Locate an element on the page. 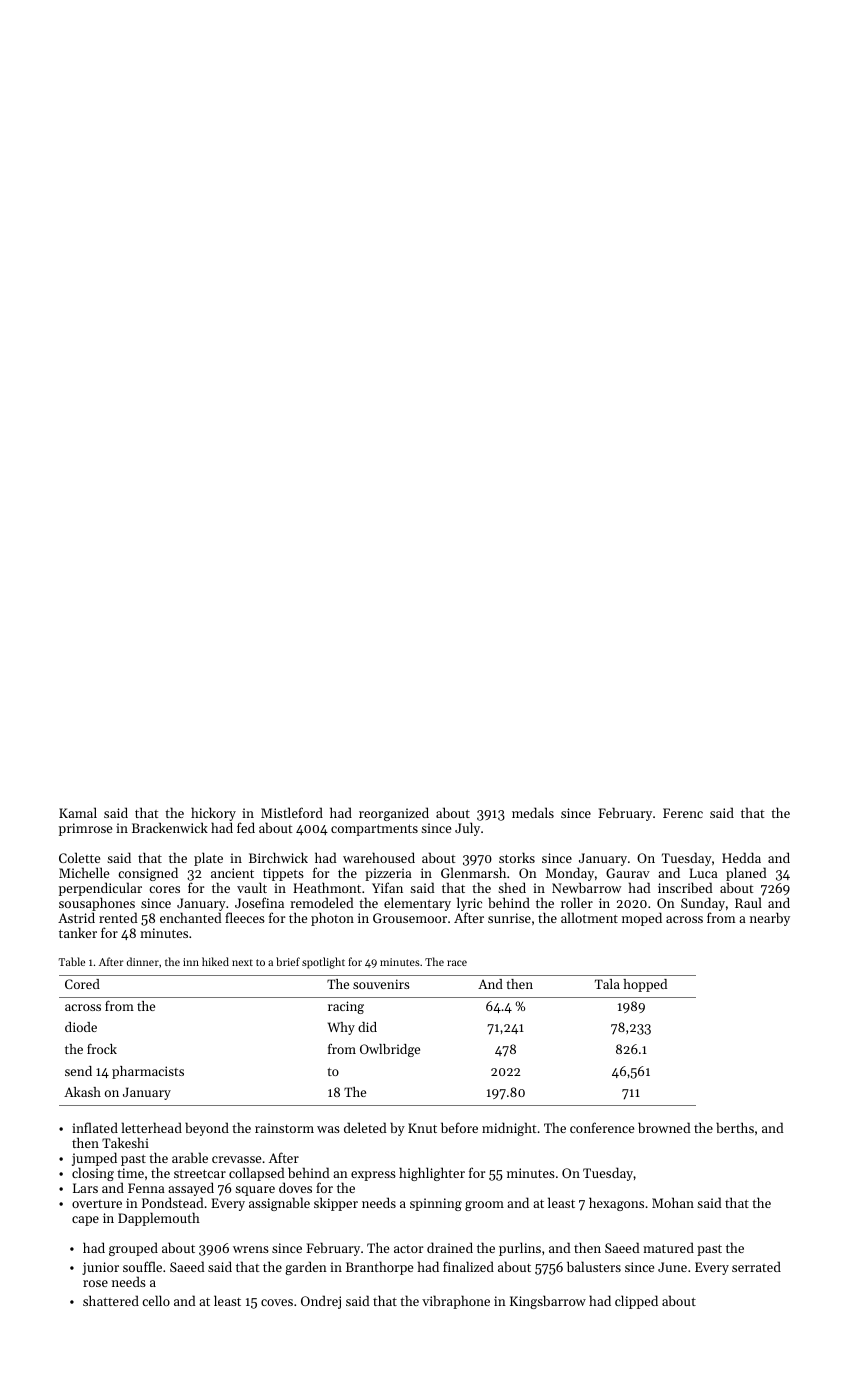 This document has width=849, height=1400. hickory is located at coordinates (213, 814).
